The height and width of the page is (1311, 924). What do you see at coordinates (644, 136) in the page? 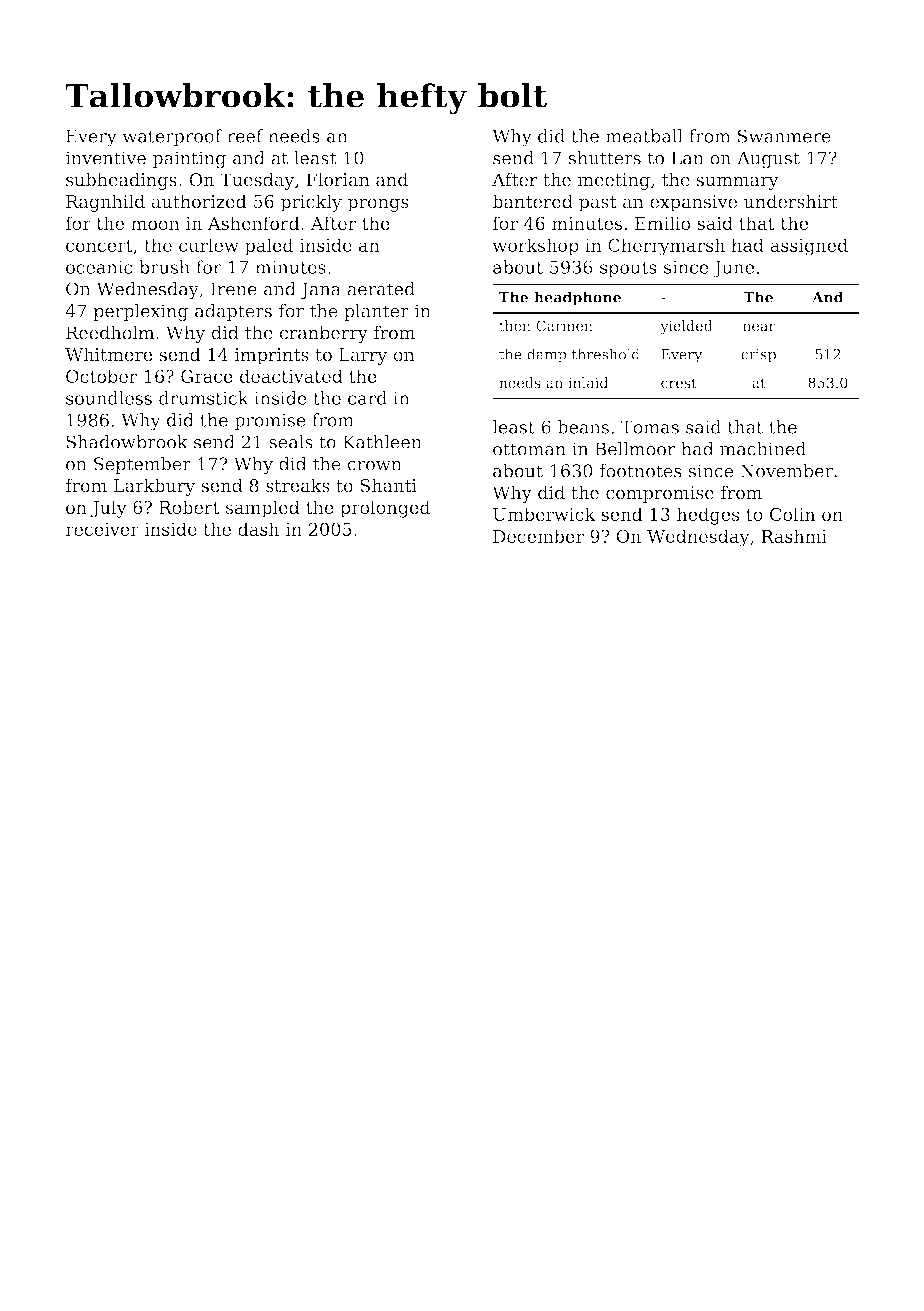
I see `meatball` at bounding box center [644, 136].
